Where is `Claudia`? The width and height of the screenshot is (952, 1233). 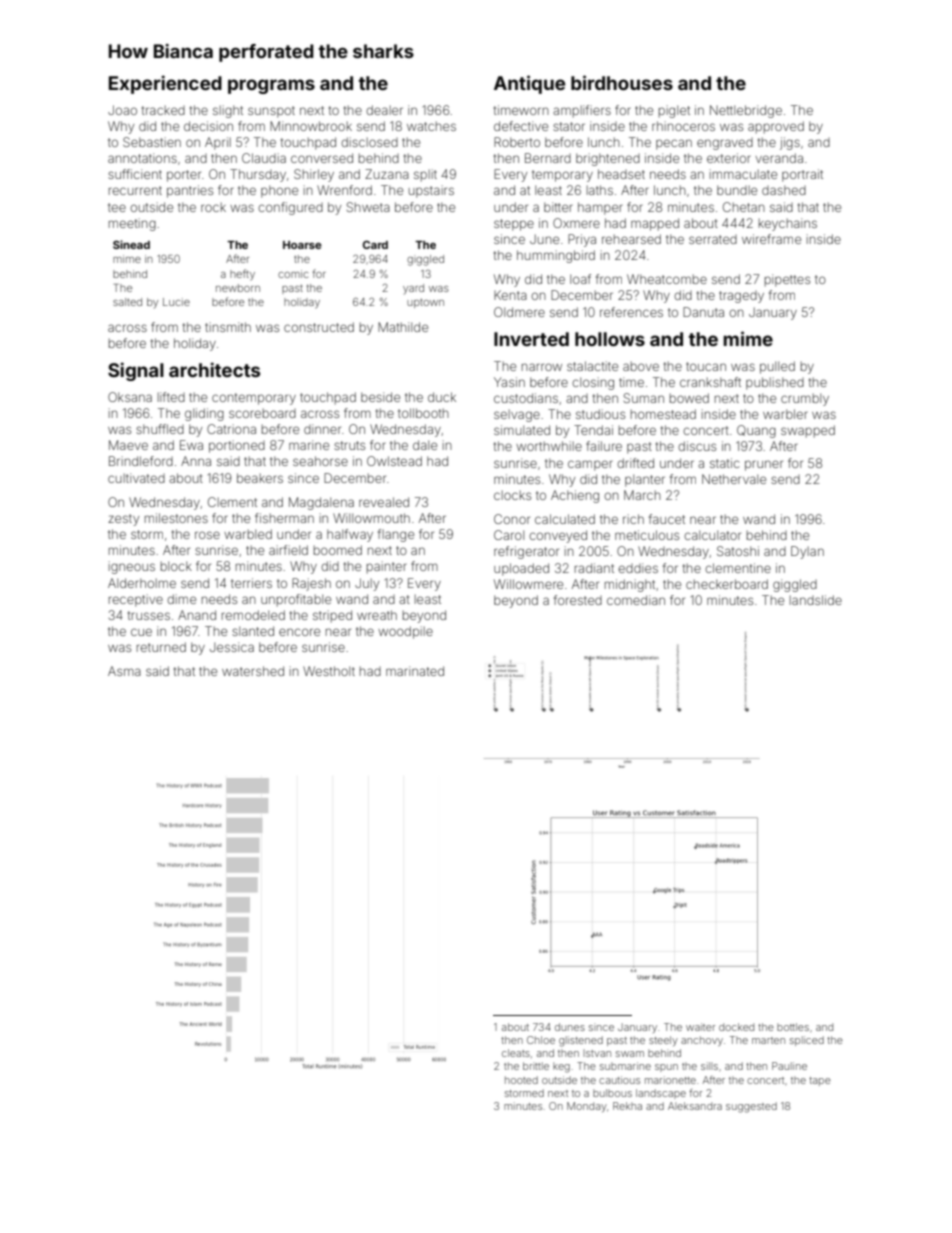 Claudia is located at coordinates (264, 158).
